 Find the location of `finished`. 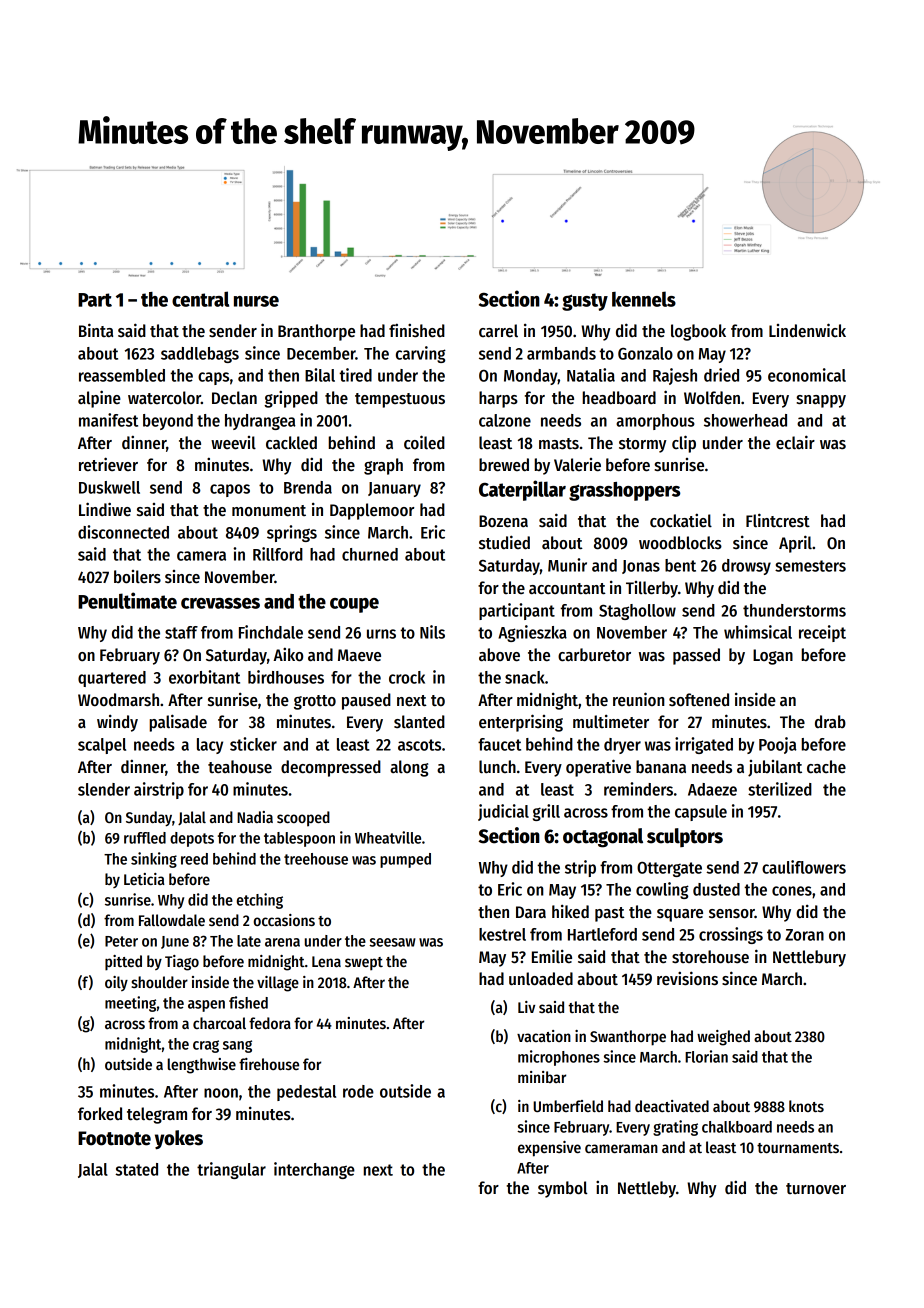

finished is located at coordinates (417, 331).
